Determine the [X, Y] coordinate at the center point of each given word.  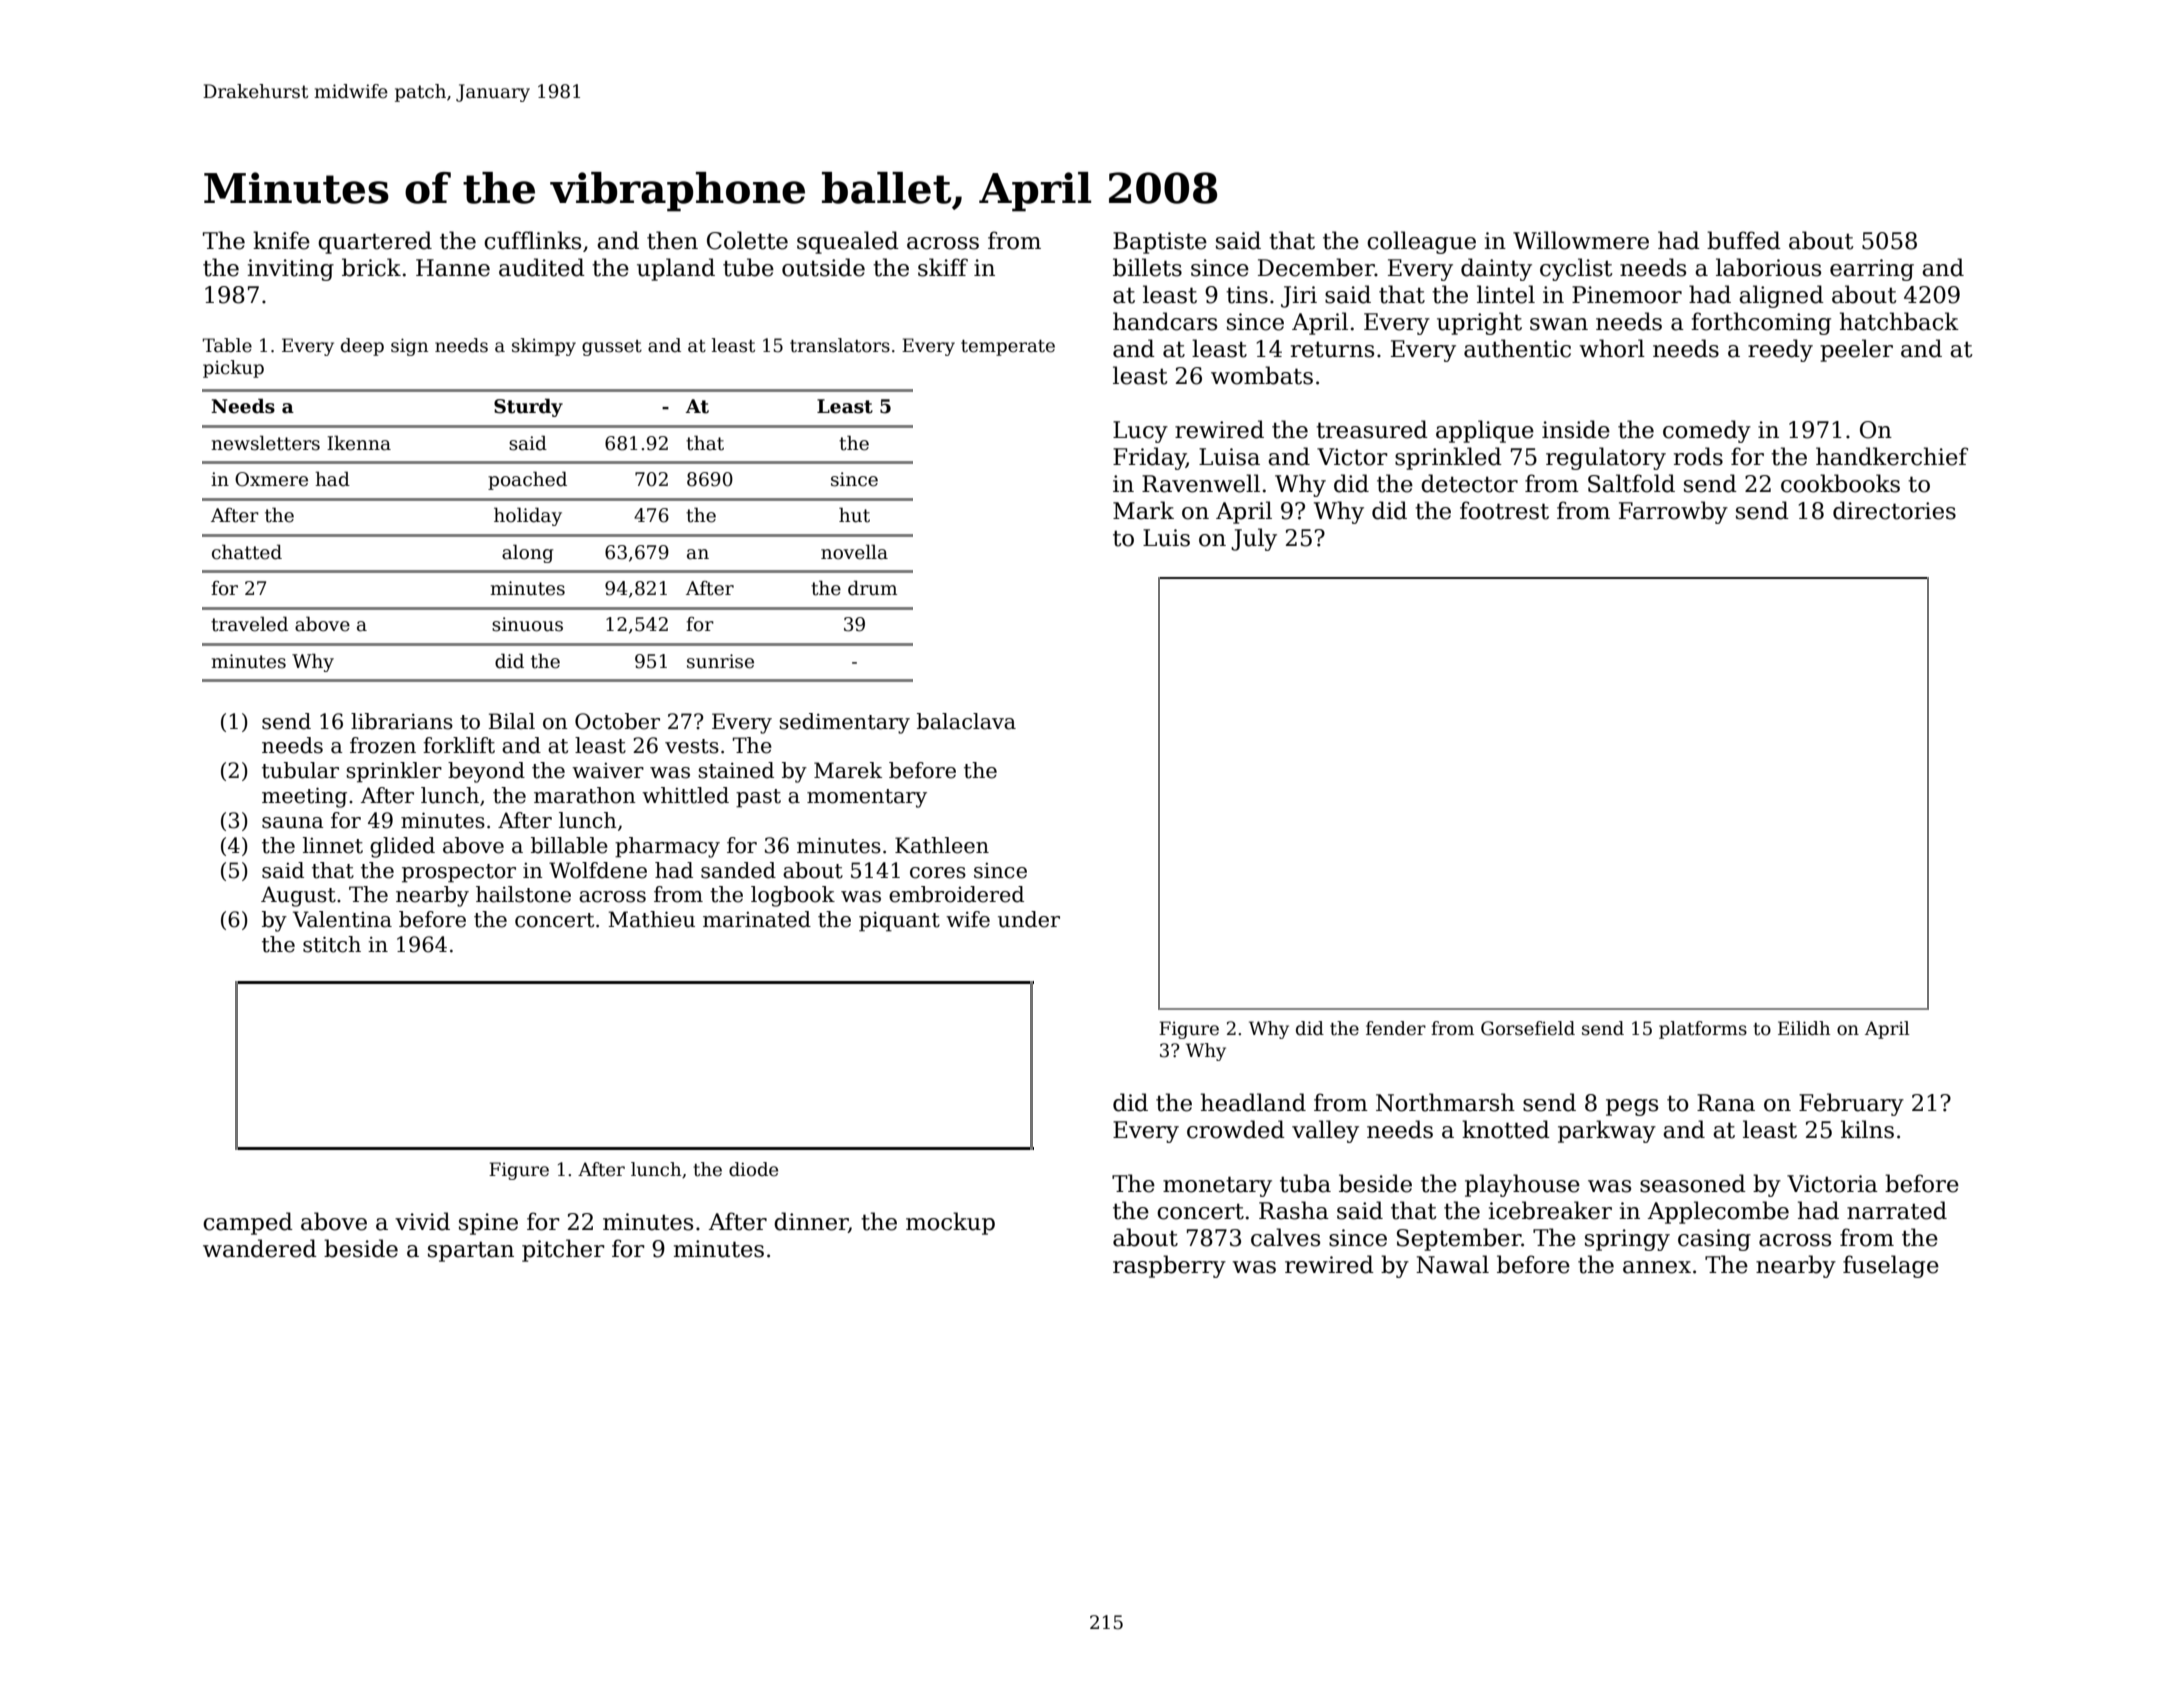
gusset [612, 348]
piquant [899, 922]
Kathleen [942, 845]
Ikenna [359, 443]
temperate [1008, 348]
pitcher [563, 1250]
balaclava [966, 721]
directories [1894, 510]
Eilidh [1804, 1028]
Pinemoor [1627, 295]
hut [854, 515]
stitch [332, 944]
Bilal [511, 721]
